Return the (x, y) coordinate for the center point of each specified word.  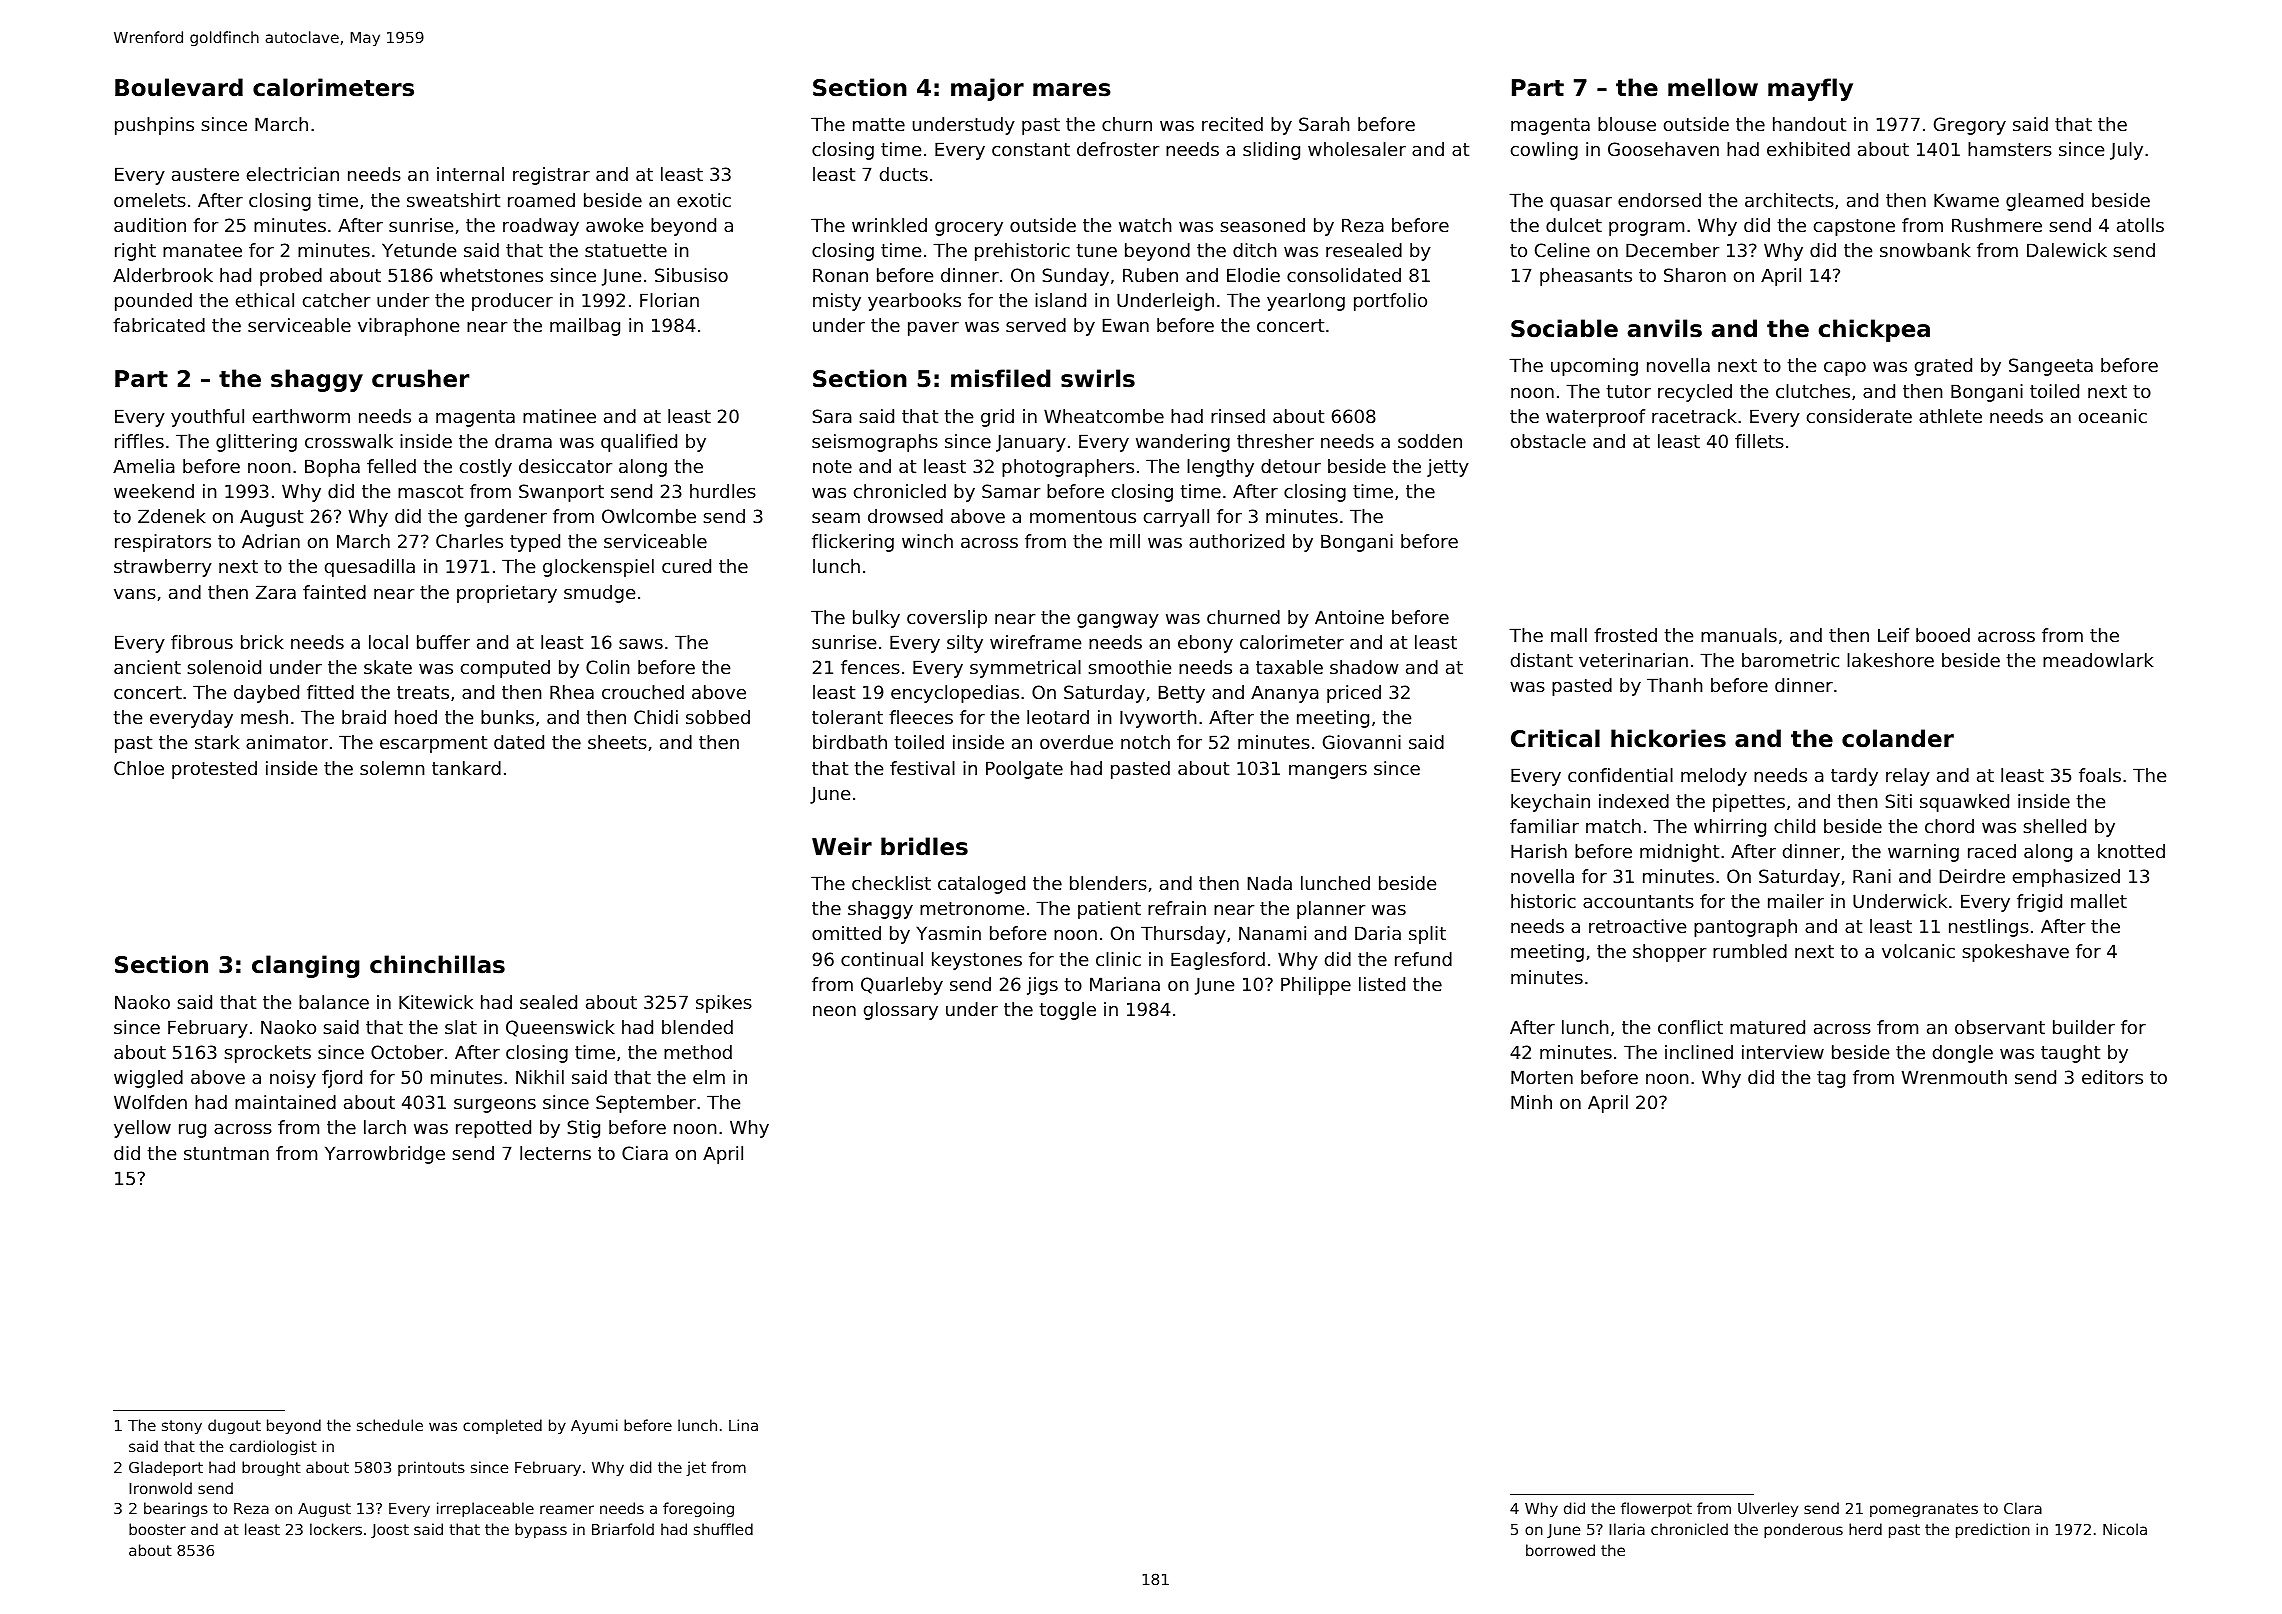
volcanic (1918, 951)
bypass (541, 1530)
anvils (1665, 328)
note (832, 466)
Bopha (332, 468)
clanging (306, 966)
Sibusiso (691, 275)
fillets (1759, 441)
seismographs (875, 443)
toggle (1067, 1011)
